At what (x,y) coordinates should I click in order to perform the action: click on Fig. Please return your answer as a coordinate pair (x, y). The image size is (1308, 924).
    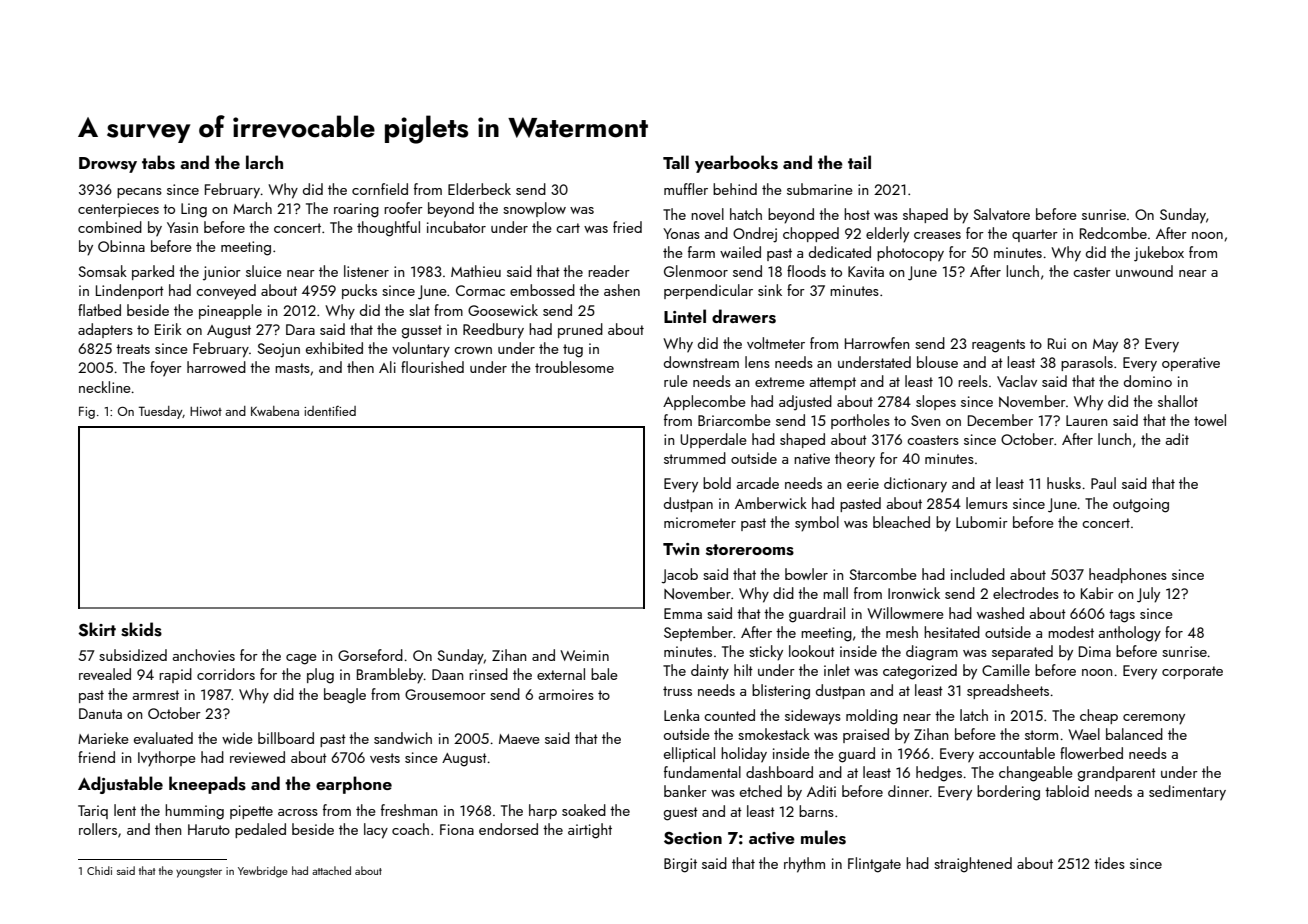
    Looking at the image, I should click on (87, 412).
